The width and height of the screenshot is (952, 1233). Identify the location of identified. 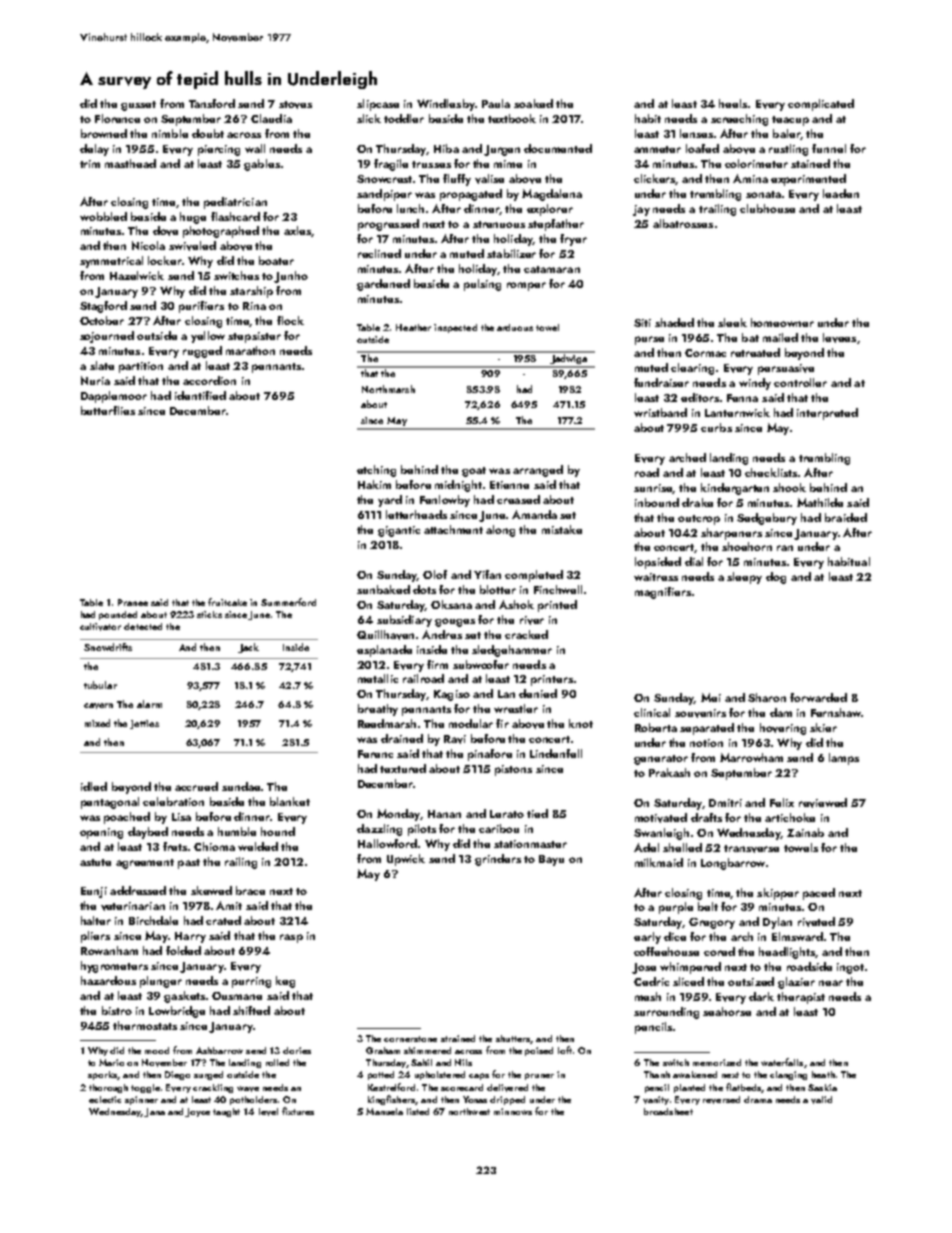
(200, 395).
